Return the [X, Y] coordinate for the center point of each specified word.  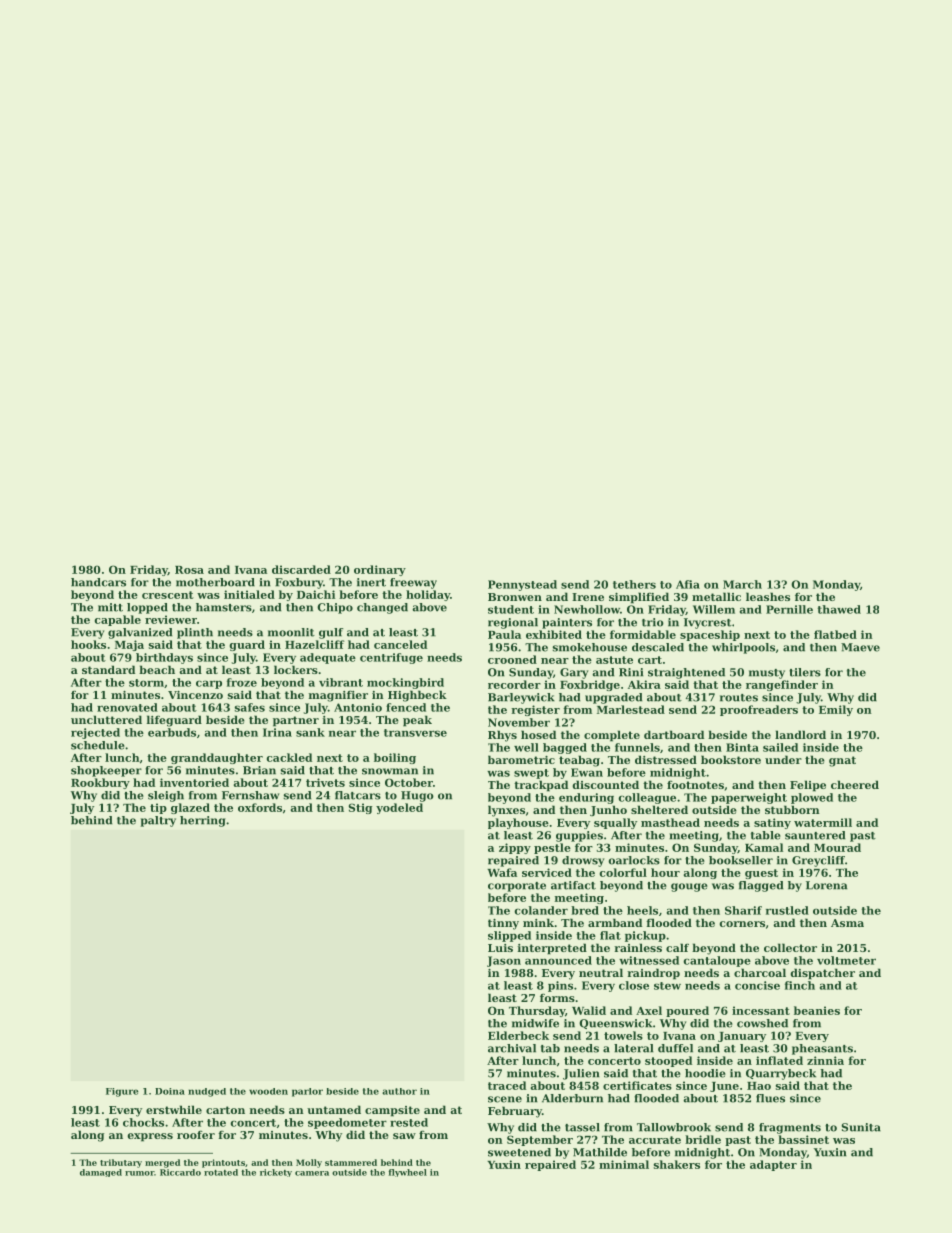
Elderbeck [518, 1035]
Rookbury [100, 783]
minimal [624, 1164]
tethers [634, 584]
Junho [608, 810]
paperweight [749, 798]
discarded [301, 569]
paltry [158, 821]
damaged [101, 1173]
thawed [839, 609]
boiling [395, 758]
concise [757, 985]
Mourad [837, 847]
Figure [122, 1092]
